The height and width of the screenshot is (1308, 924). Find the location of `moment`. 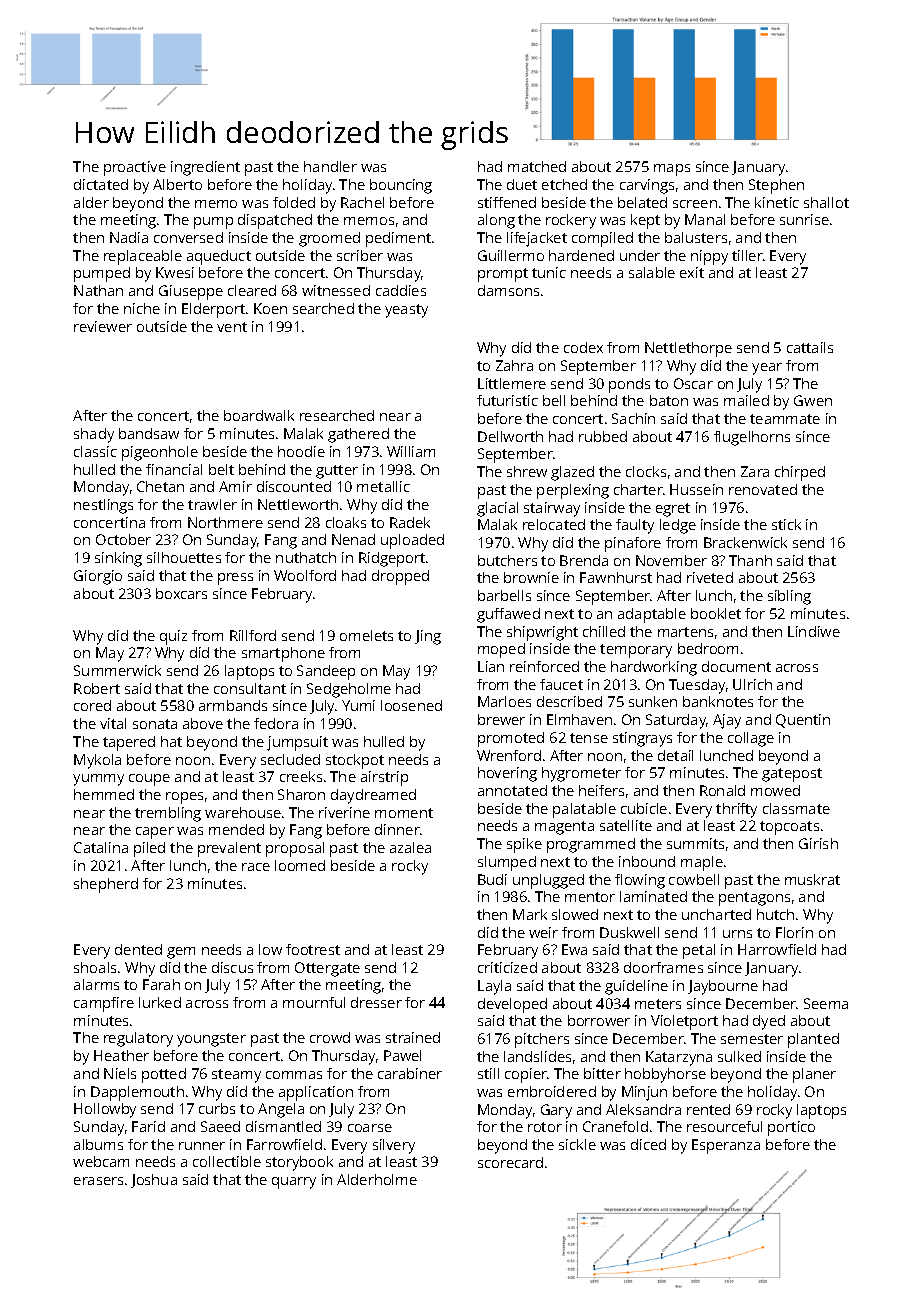

moment is located at coordinates (404, 813).
